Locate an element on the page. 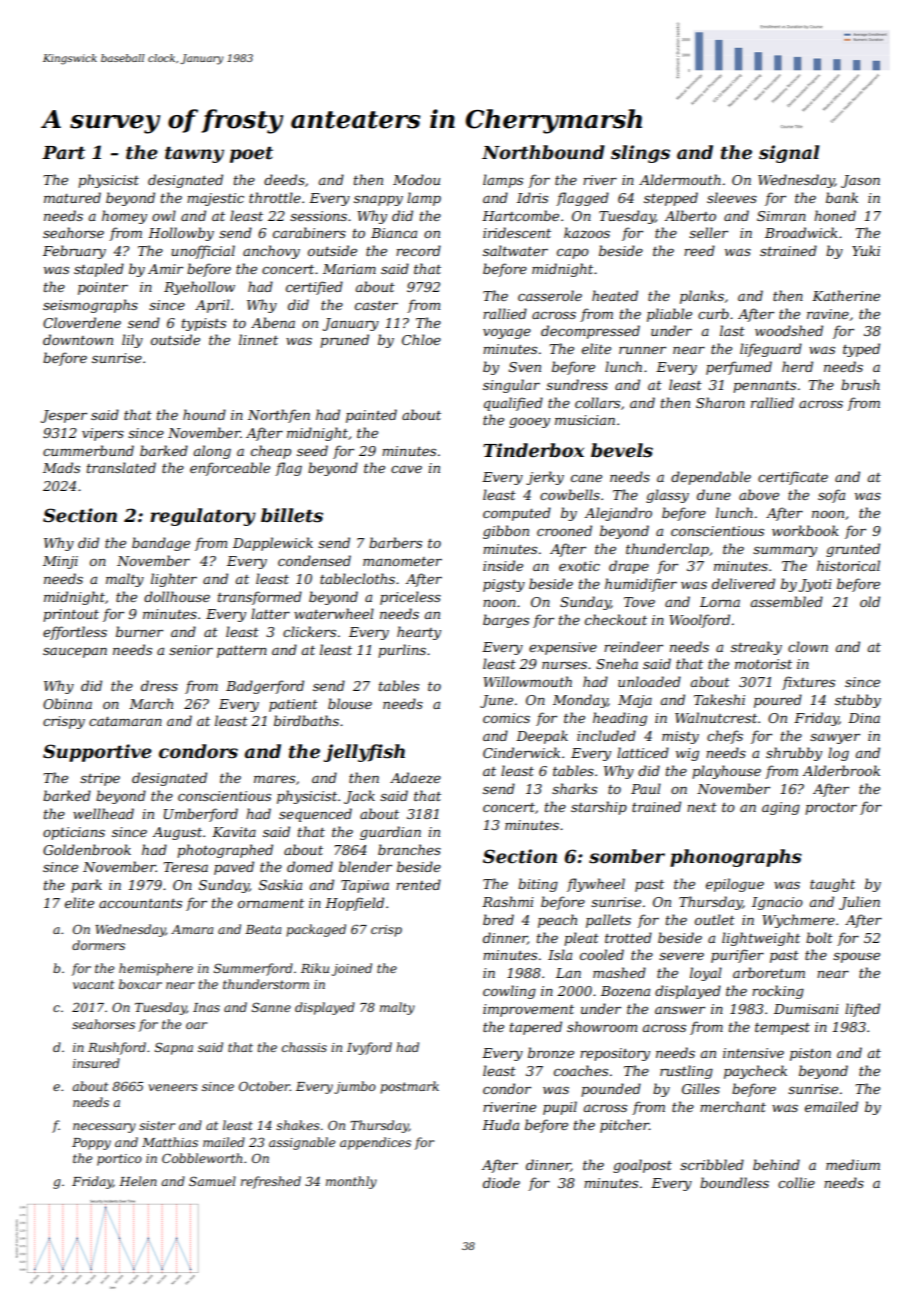 Image resolution: width=924 pixels, height=1308 pixels. seller is located at coordinates (708, 232).
